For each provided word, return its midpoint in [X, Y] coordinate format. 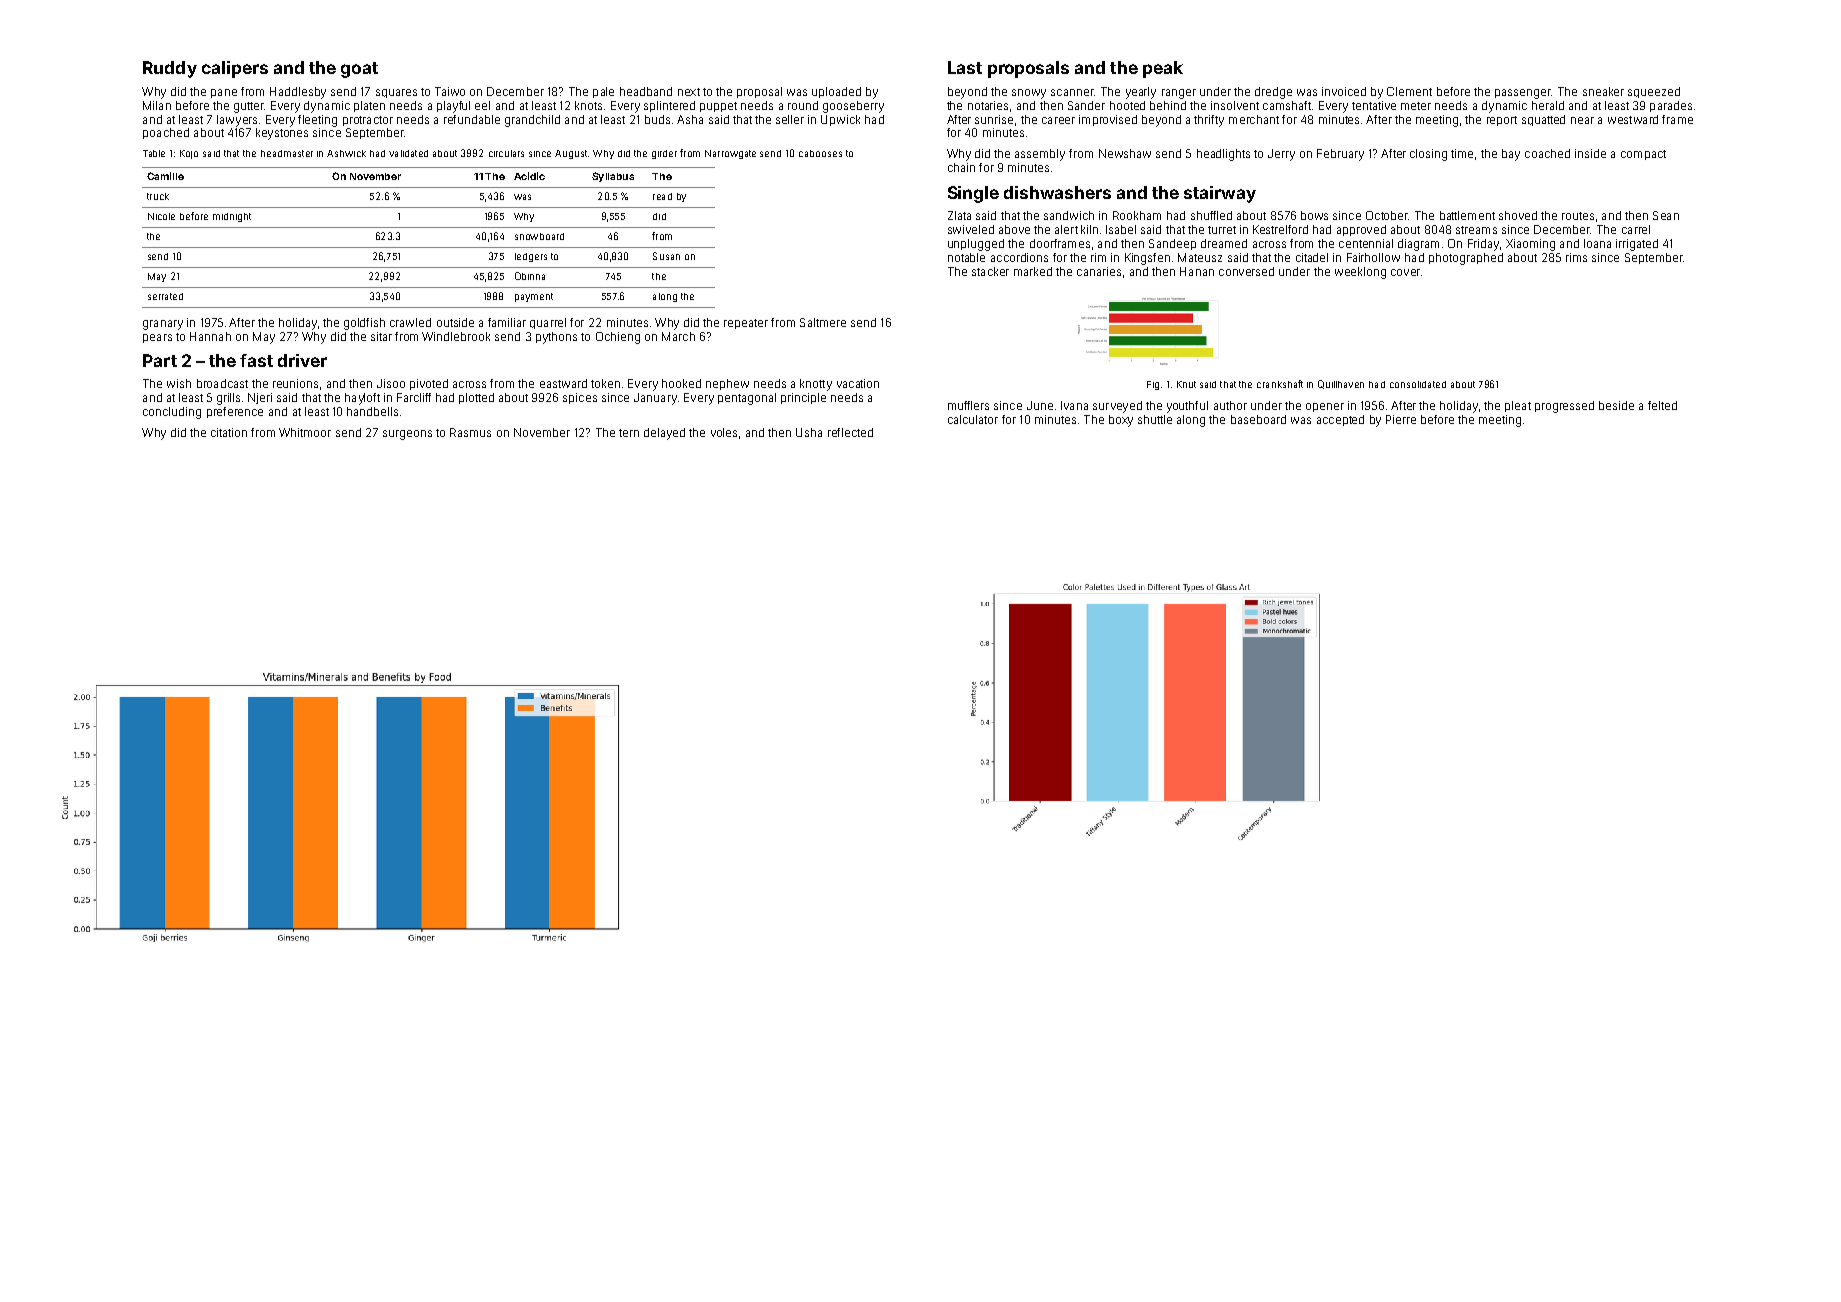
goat [359, 70]
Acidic [529, 176]
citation [229, 432]
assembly [1040, 155]
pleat [1518, 406]
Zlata [959, 215]
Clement [1409, 91]
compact [1643, 155]
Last [965, 67]
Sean [1666, 215]
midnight [232, 217]
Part [160, 360]
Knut [1186, 384]
